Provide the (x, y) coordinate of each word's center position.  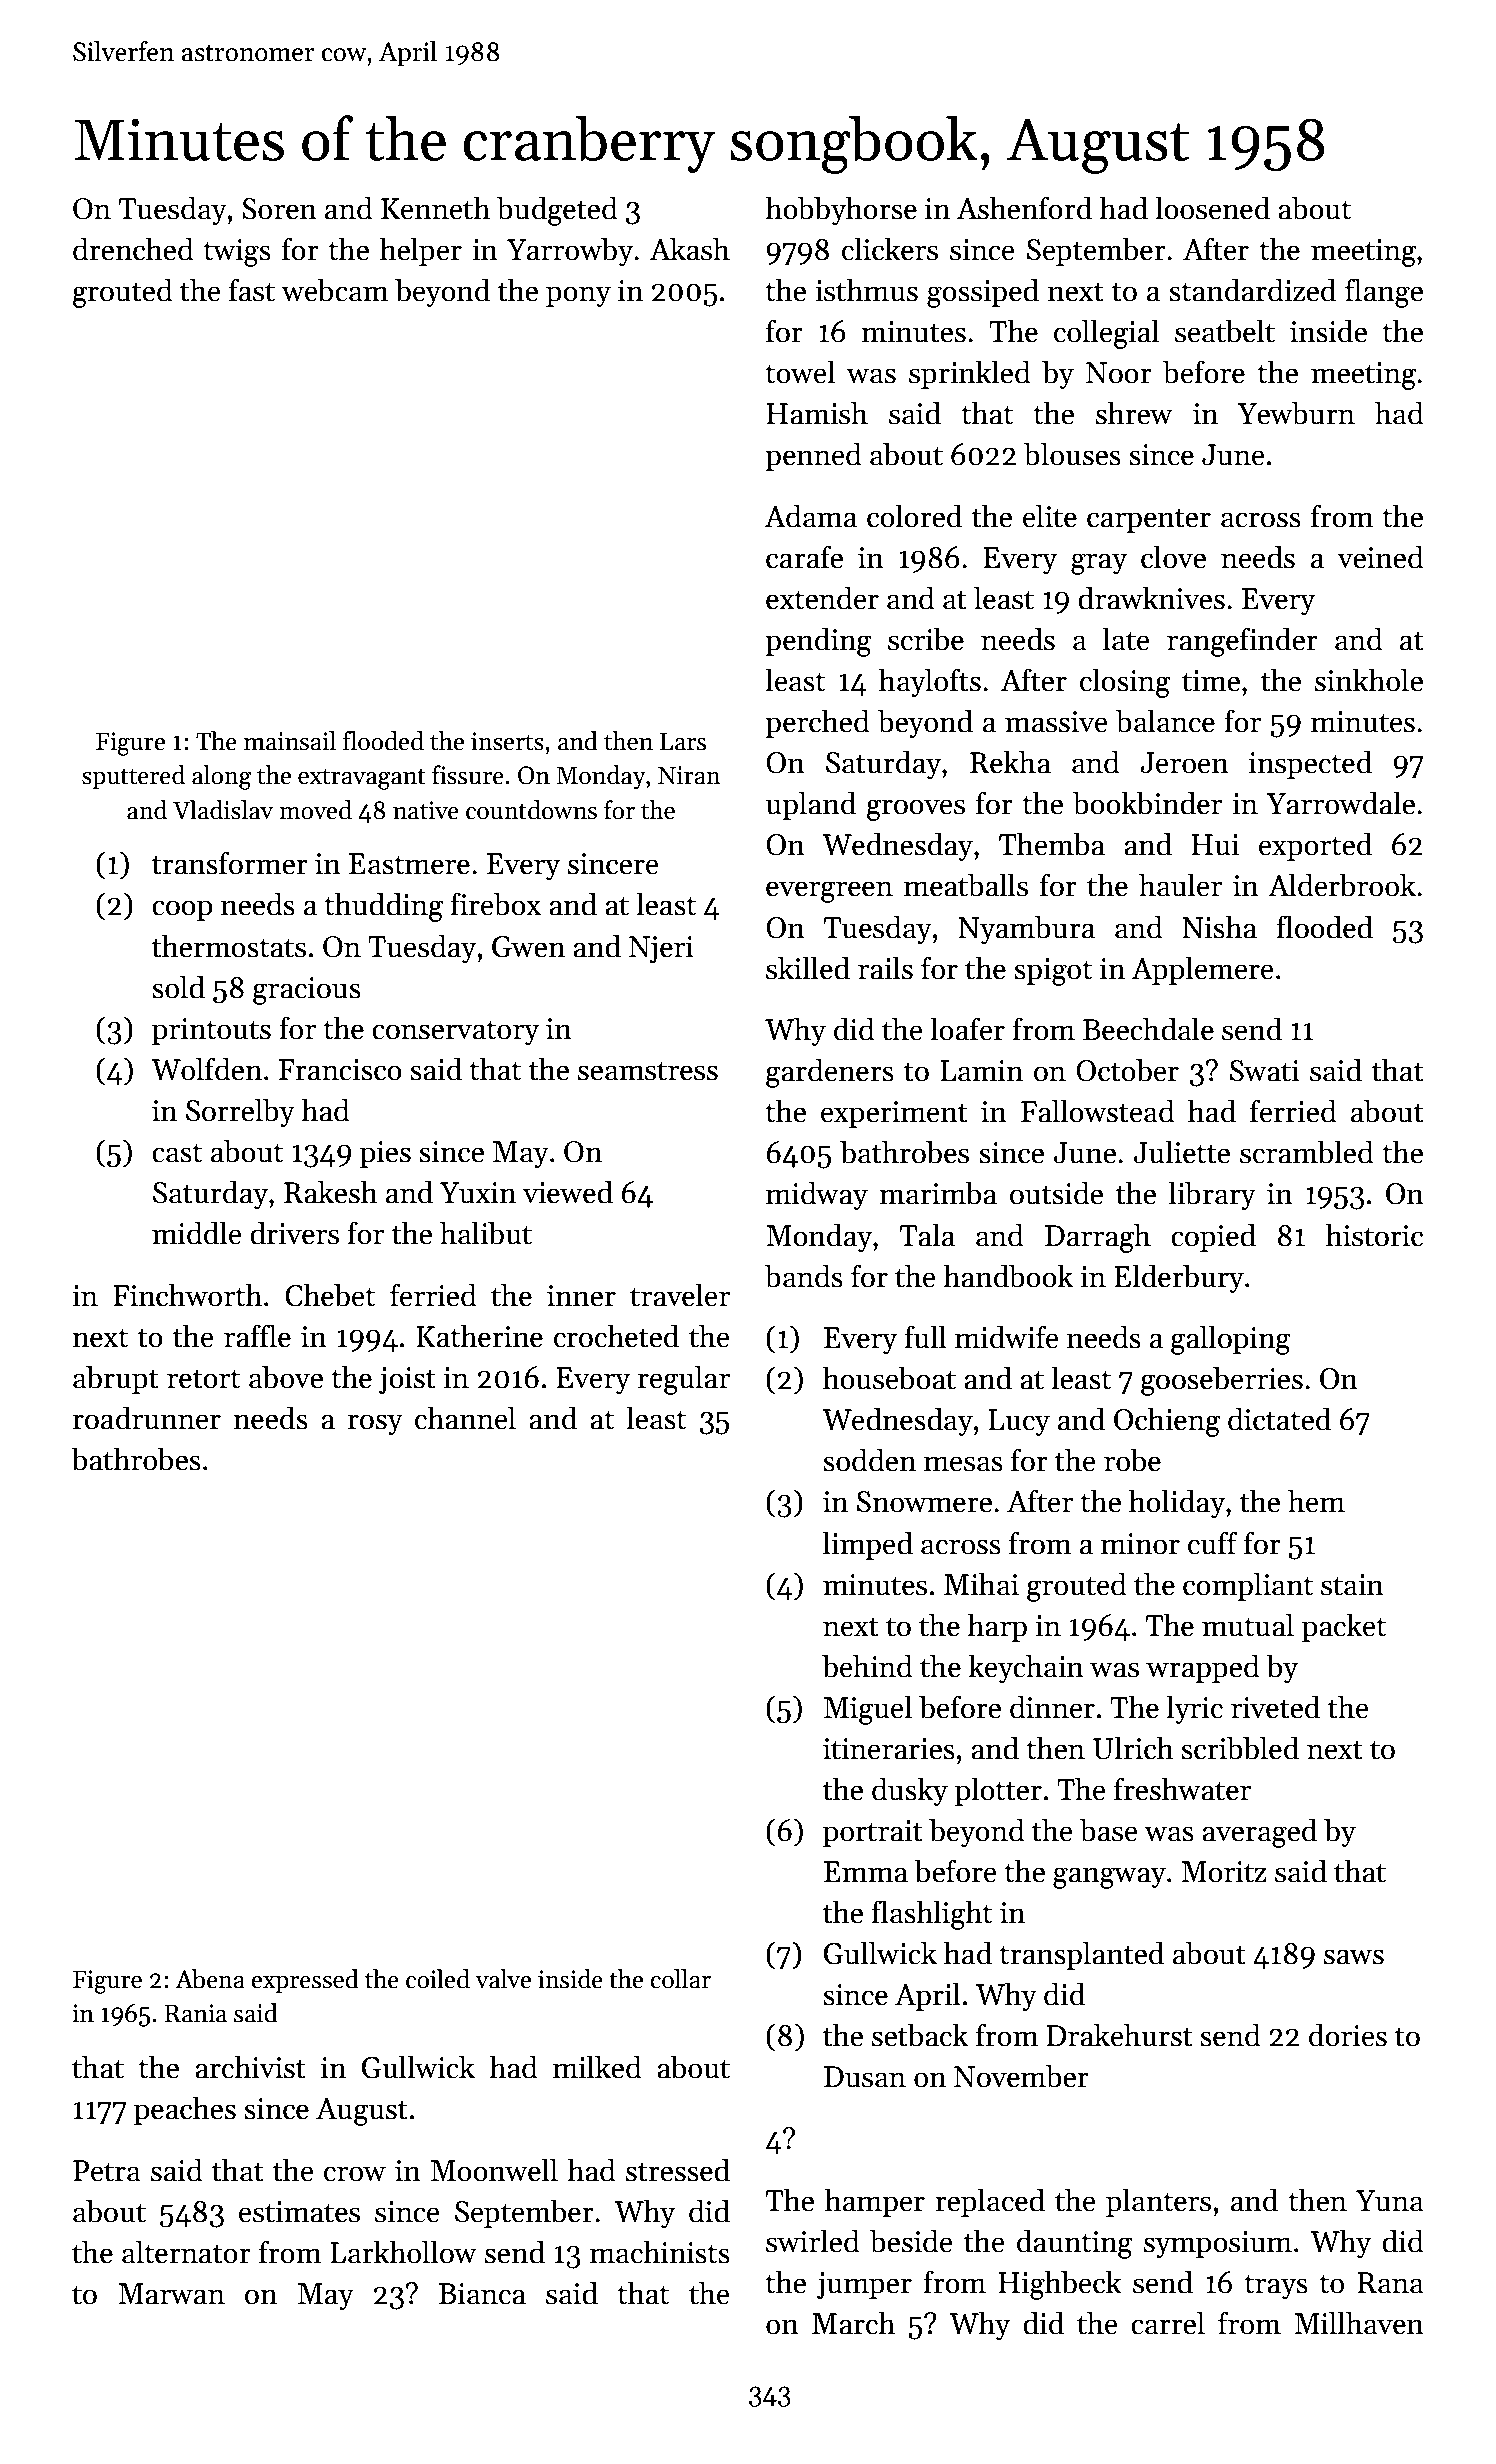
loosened (1212, 208)
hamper (875, 2202)
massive (1056, 722)
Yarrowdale (1341, 803)
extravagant (362, 779)
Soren (279, 209)
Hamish (817, 413)
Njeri (661, 949)
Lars (683, 741)
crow (355, 2174)
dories (1348, 2035)
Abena (210, 1979)
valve (503, 1979)
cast (177, 1153)
